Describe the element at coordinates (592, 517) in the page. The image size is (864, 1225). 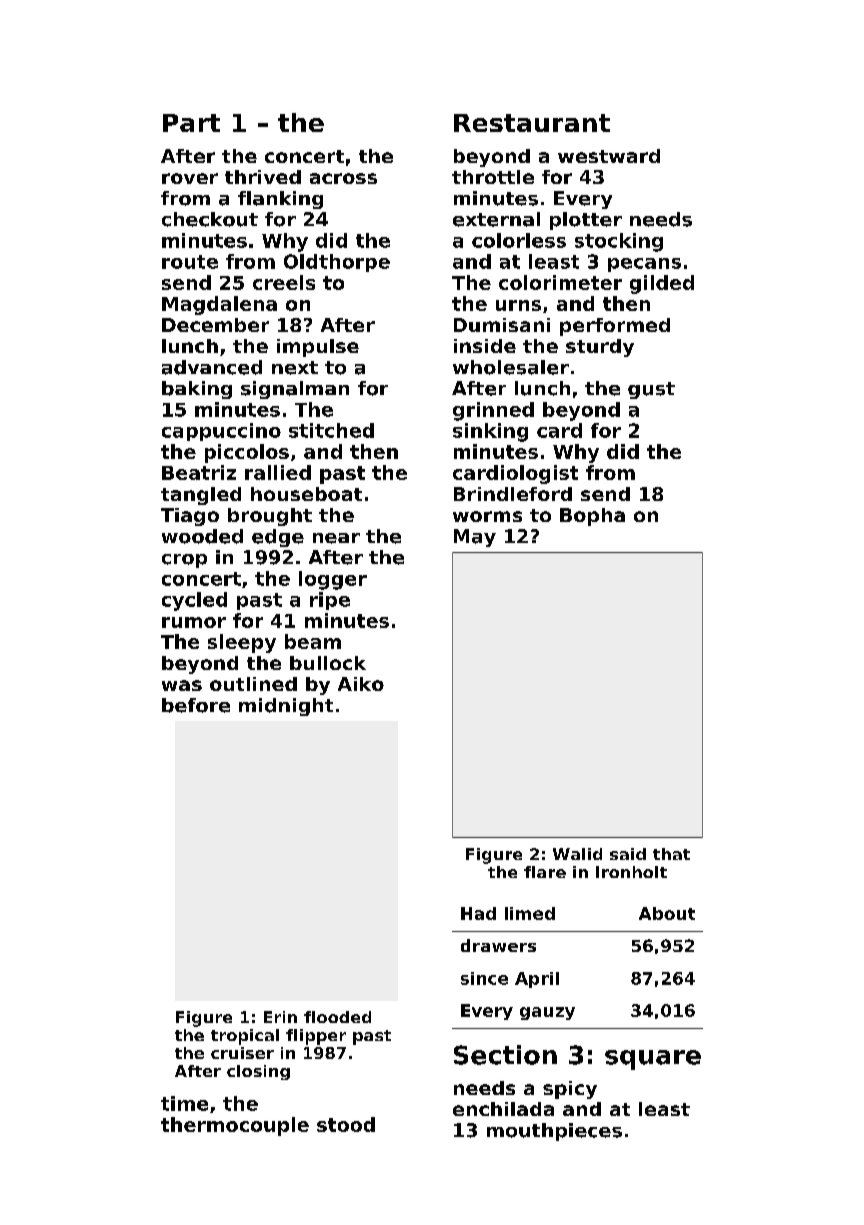
I see `Bopha` at that location.
